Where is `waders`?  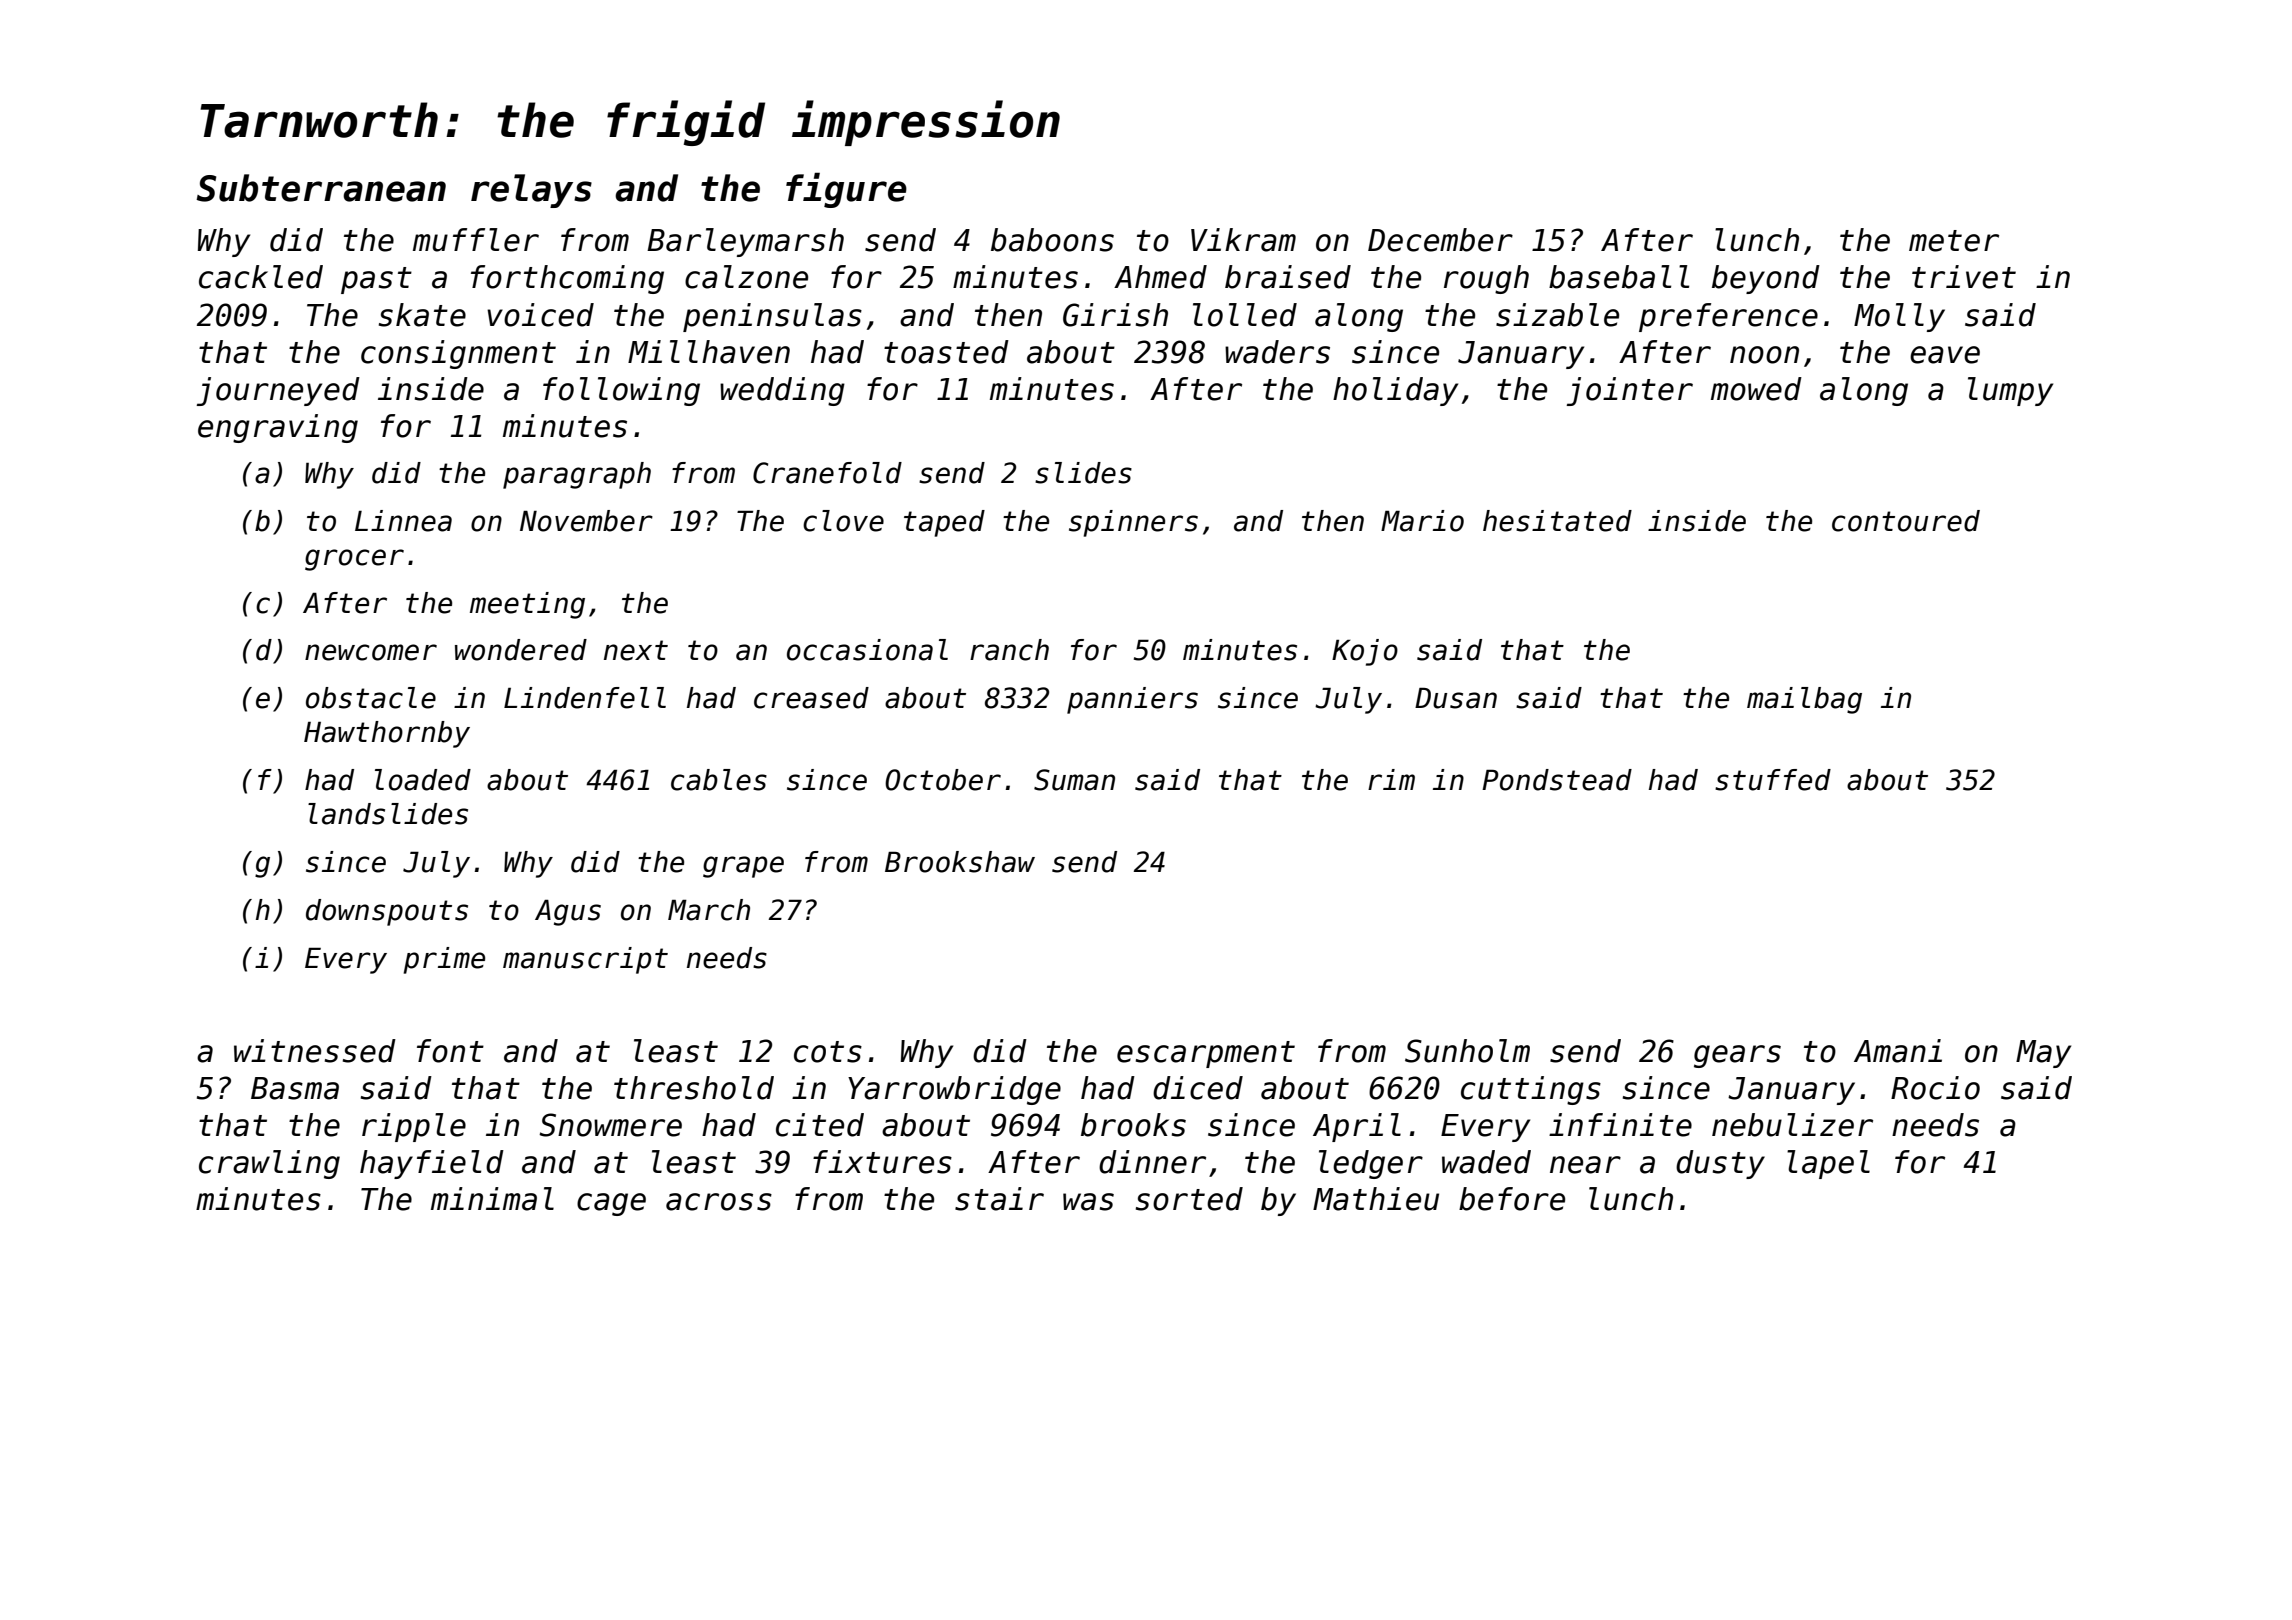
waders is located at coordinates (1277, 352).
